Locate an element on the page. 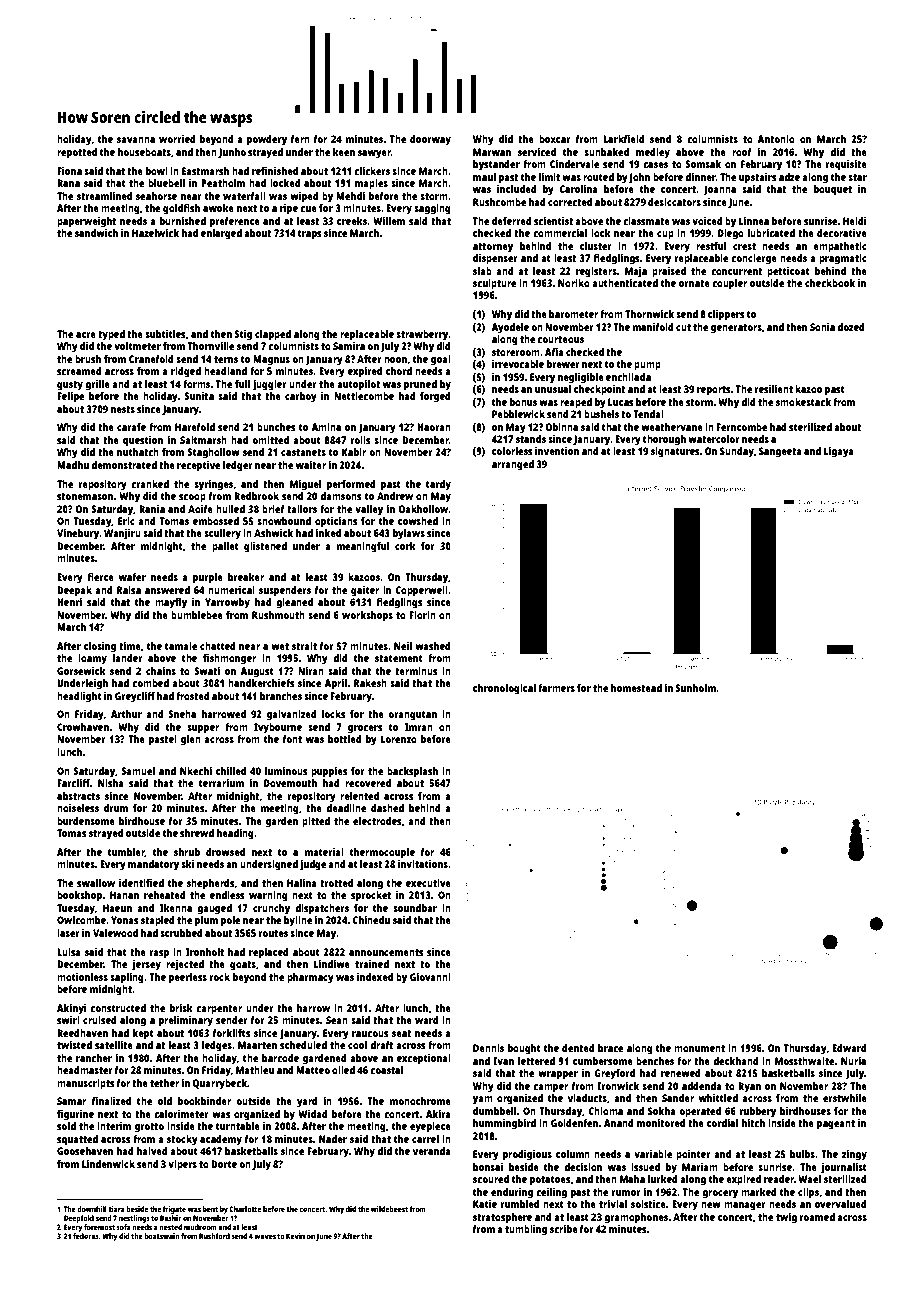 Image resolution: width=924 pixels, height=1308 pixels. sculpture is located at coordinates (494, 284).
